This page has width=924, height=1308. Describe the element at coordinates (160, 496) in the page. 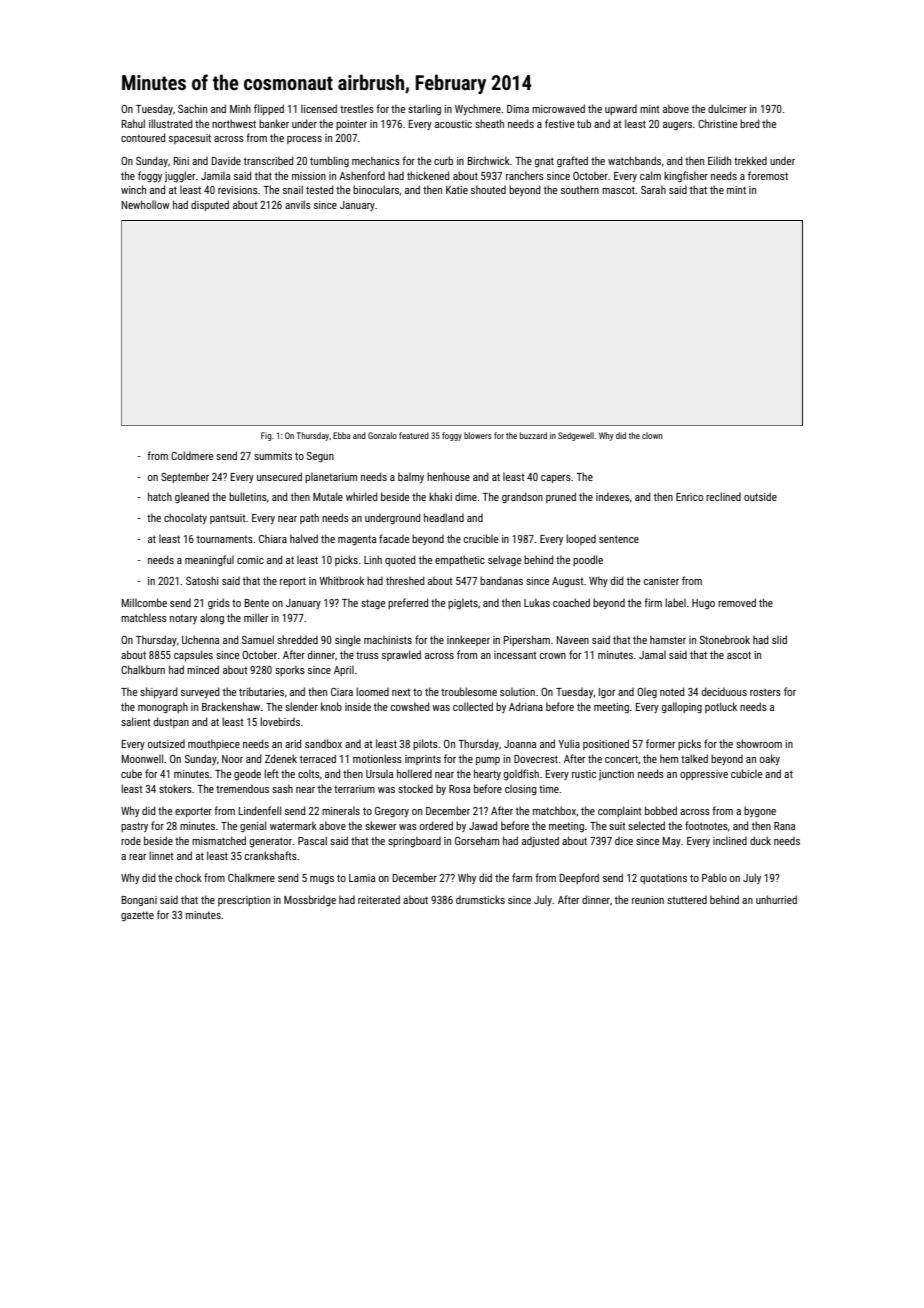

I see `hatch` at that location.
